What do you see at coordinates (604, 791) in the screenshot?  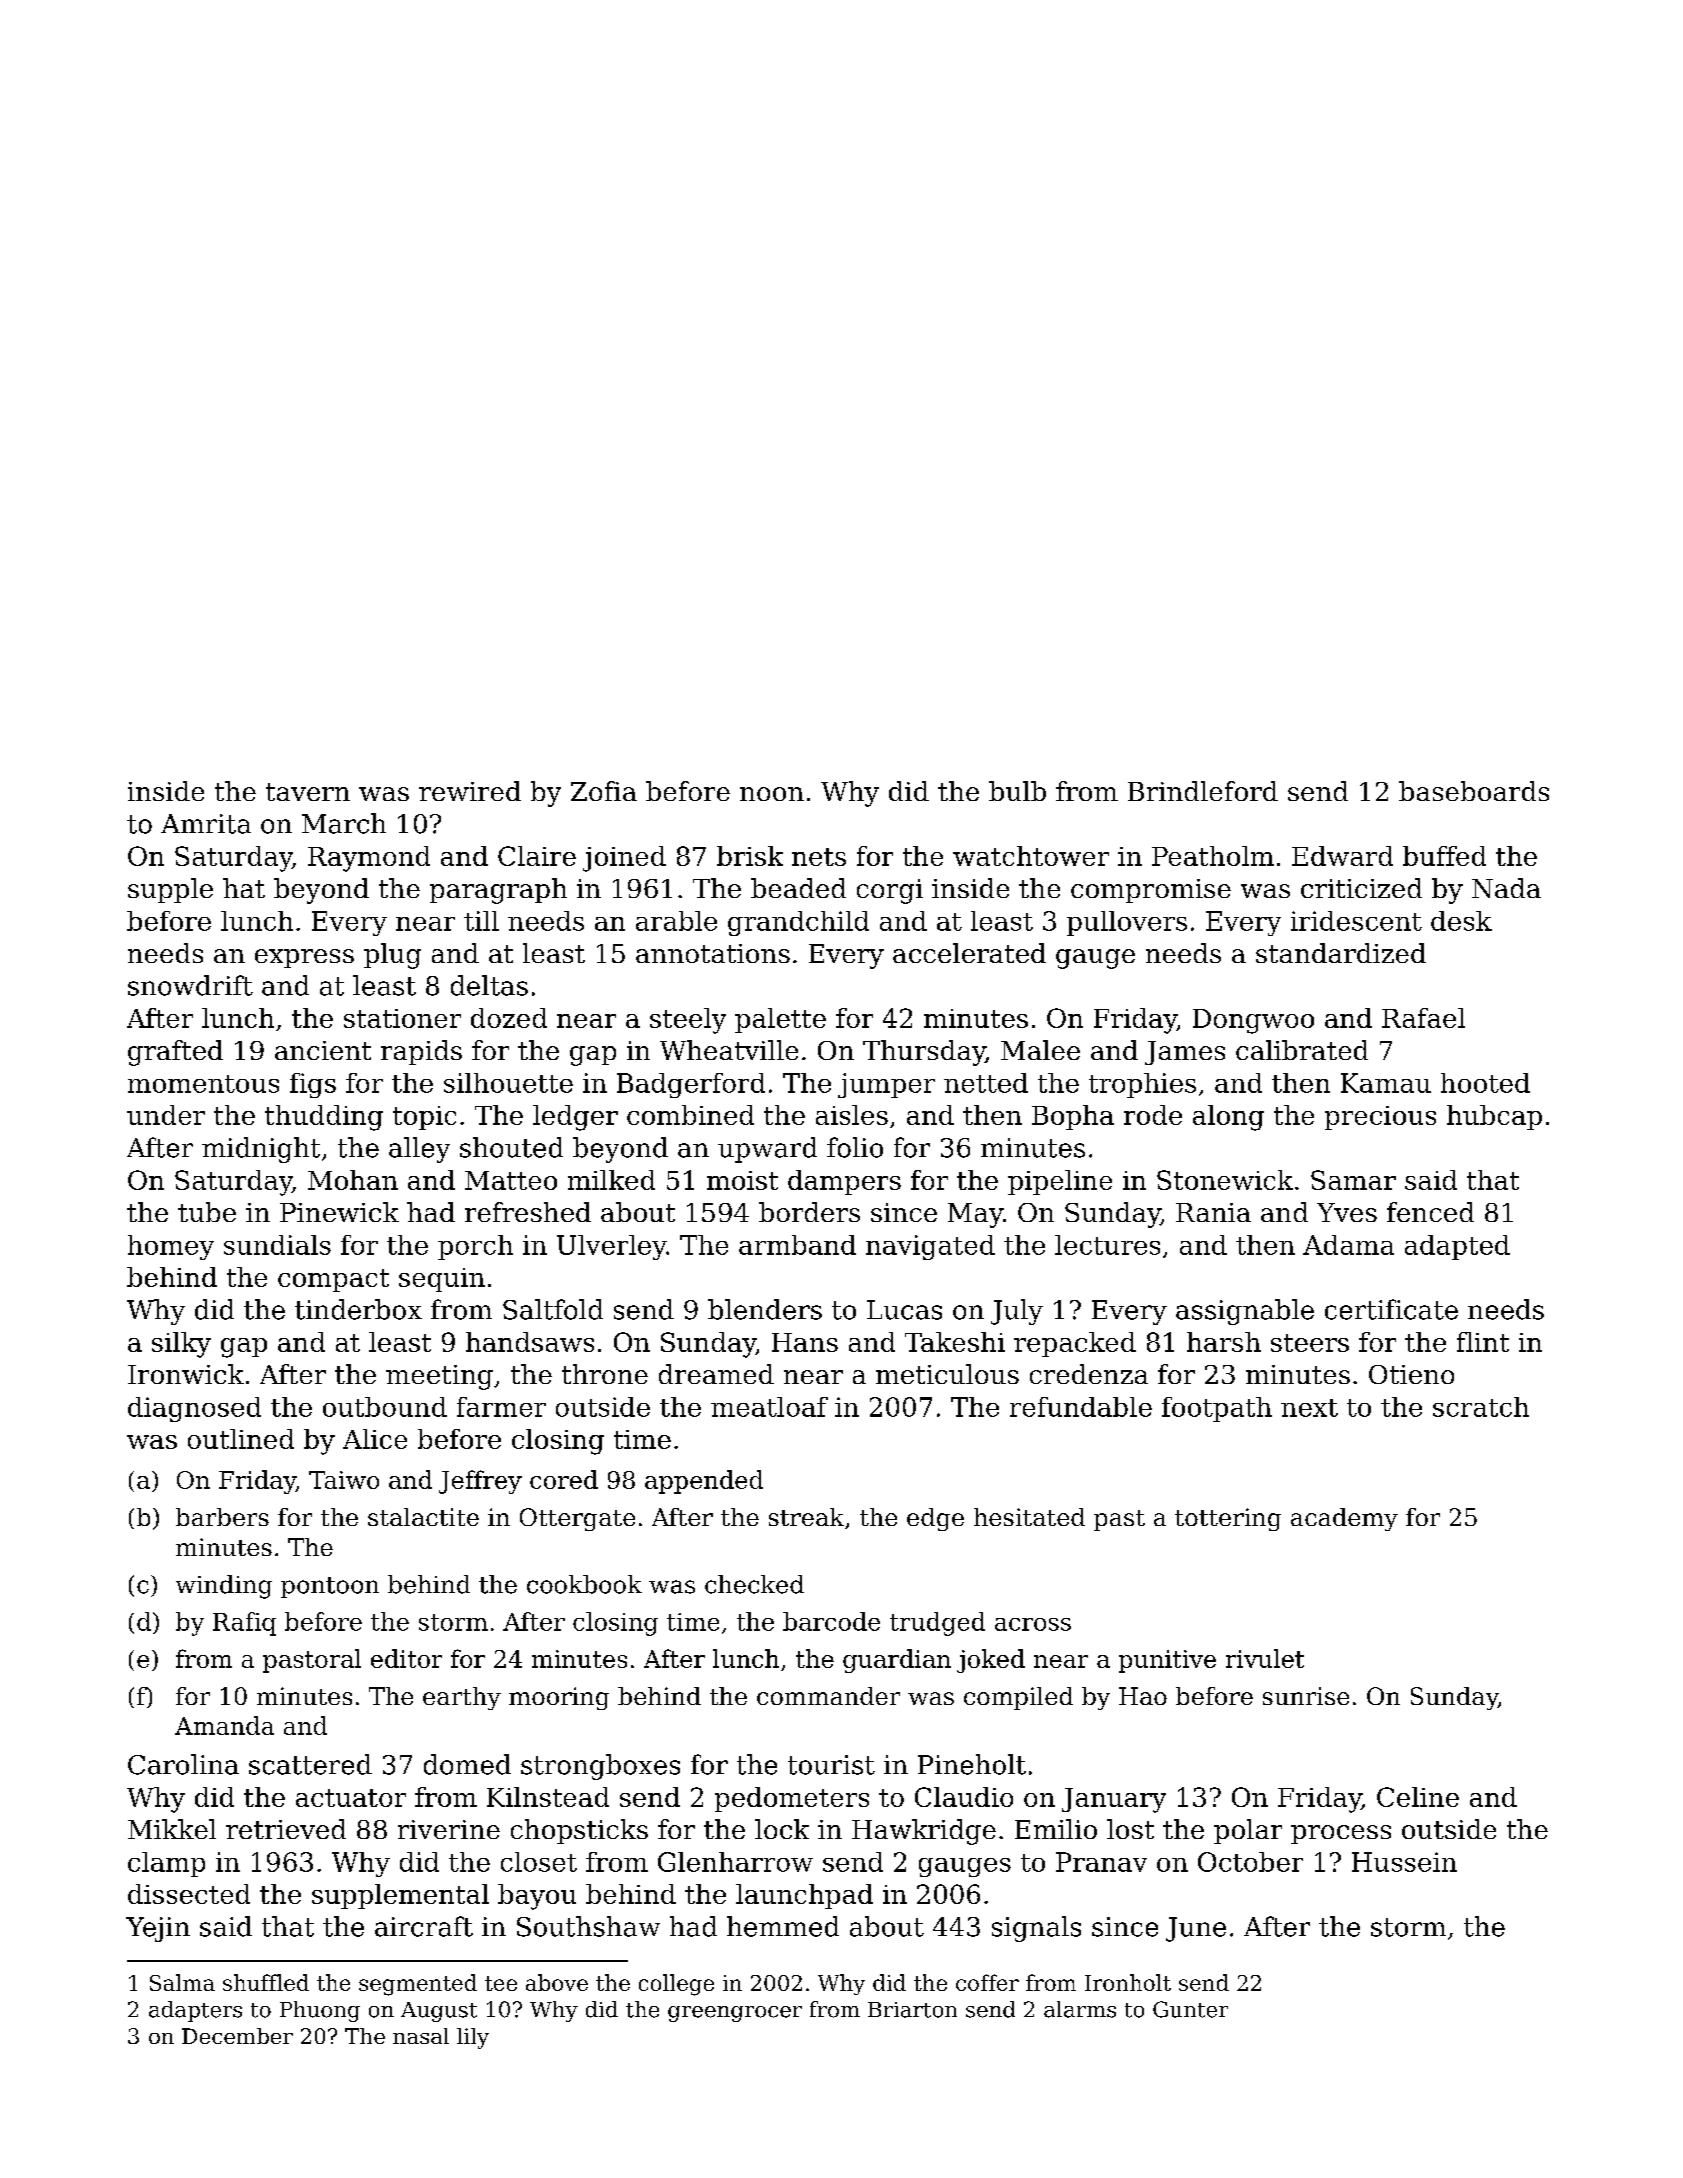 I see `Zofia` at bounding box center [604, 791].
